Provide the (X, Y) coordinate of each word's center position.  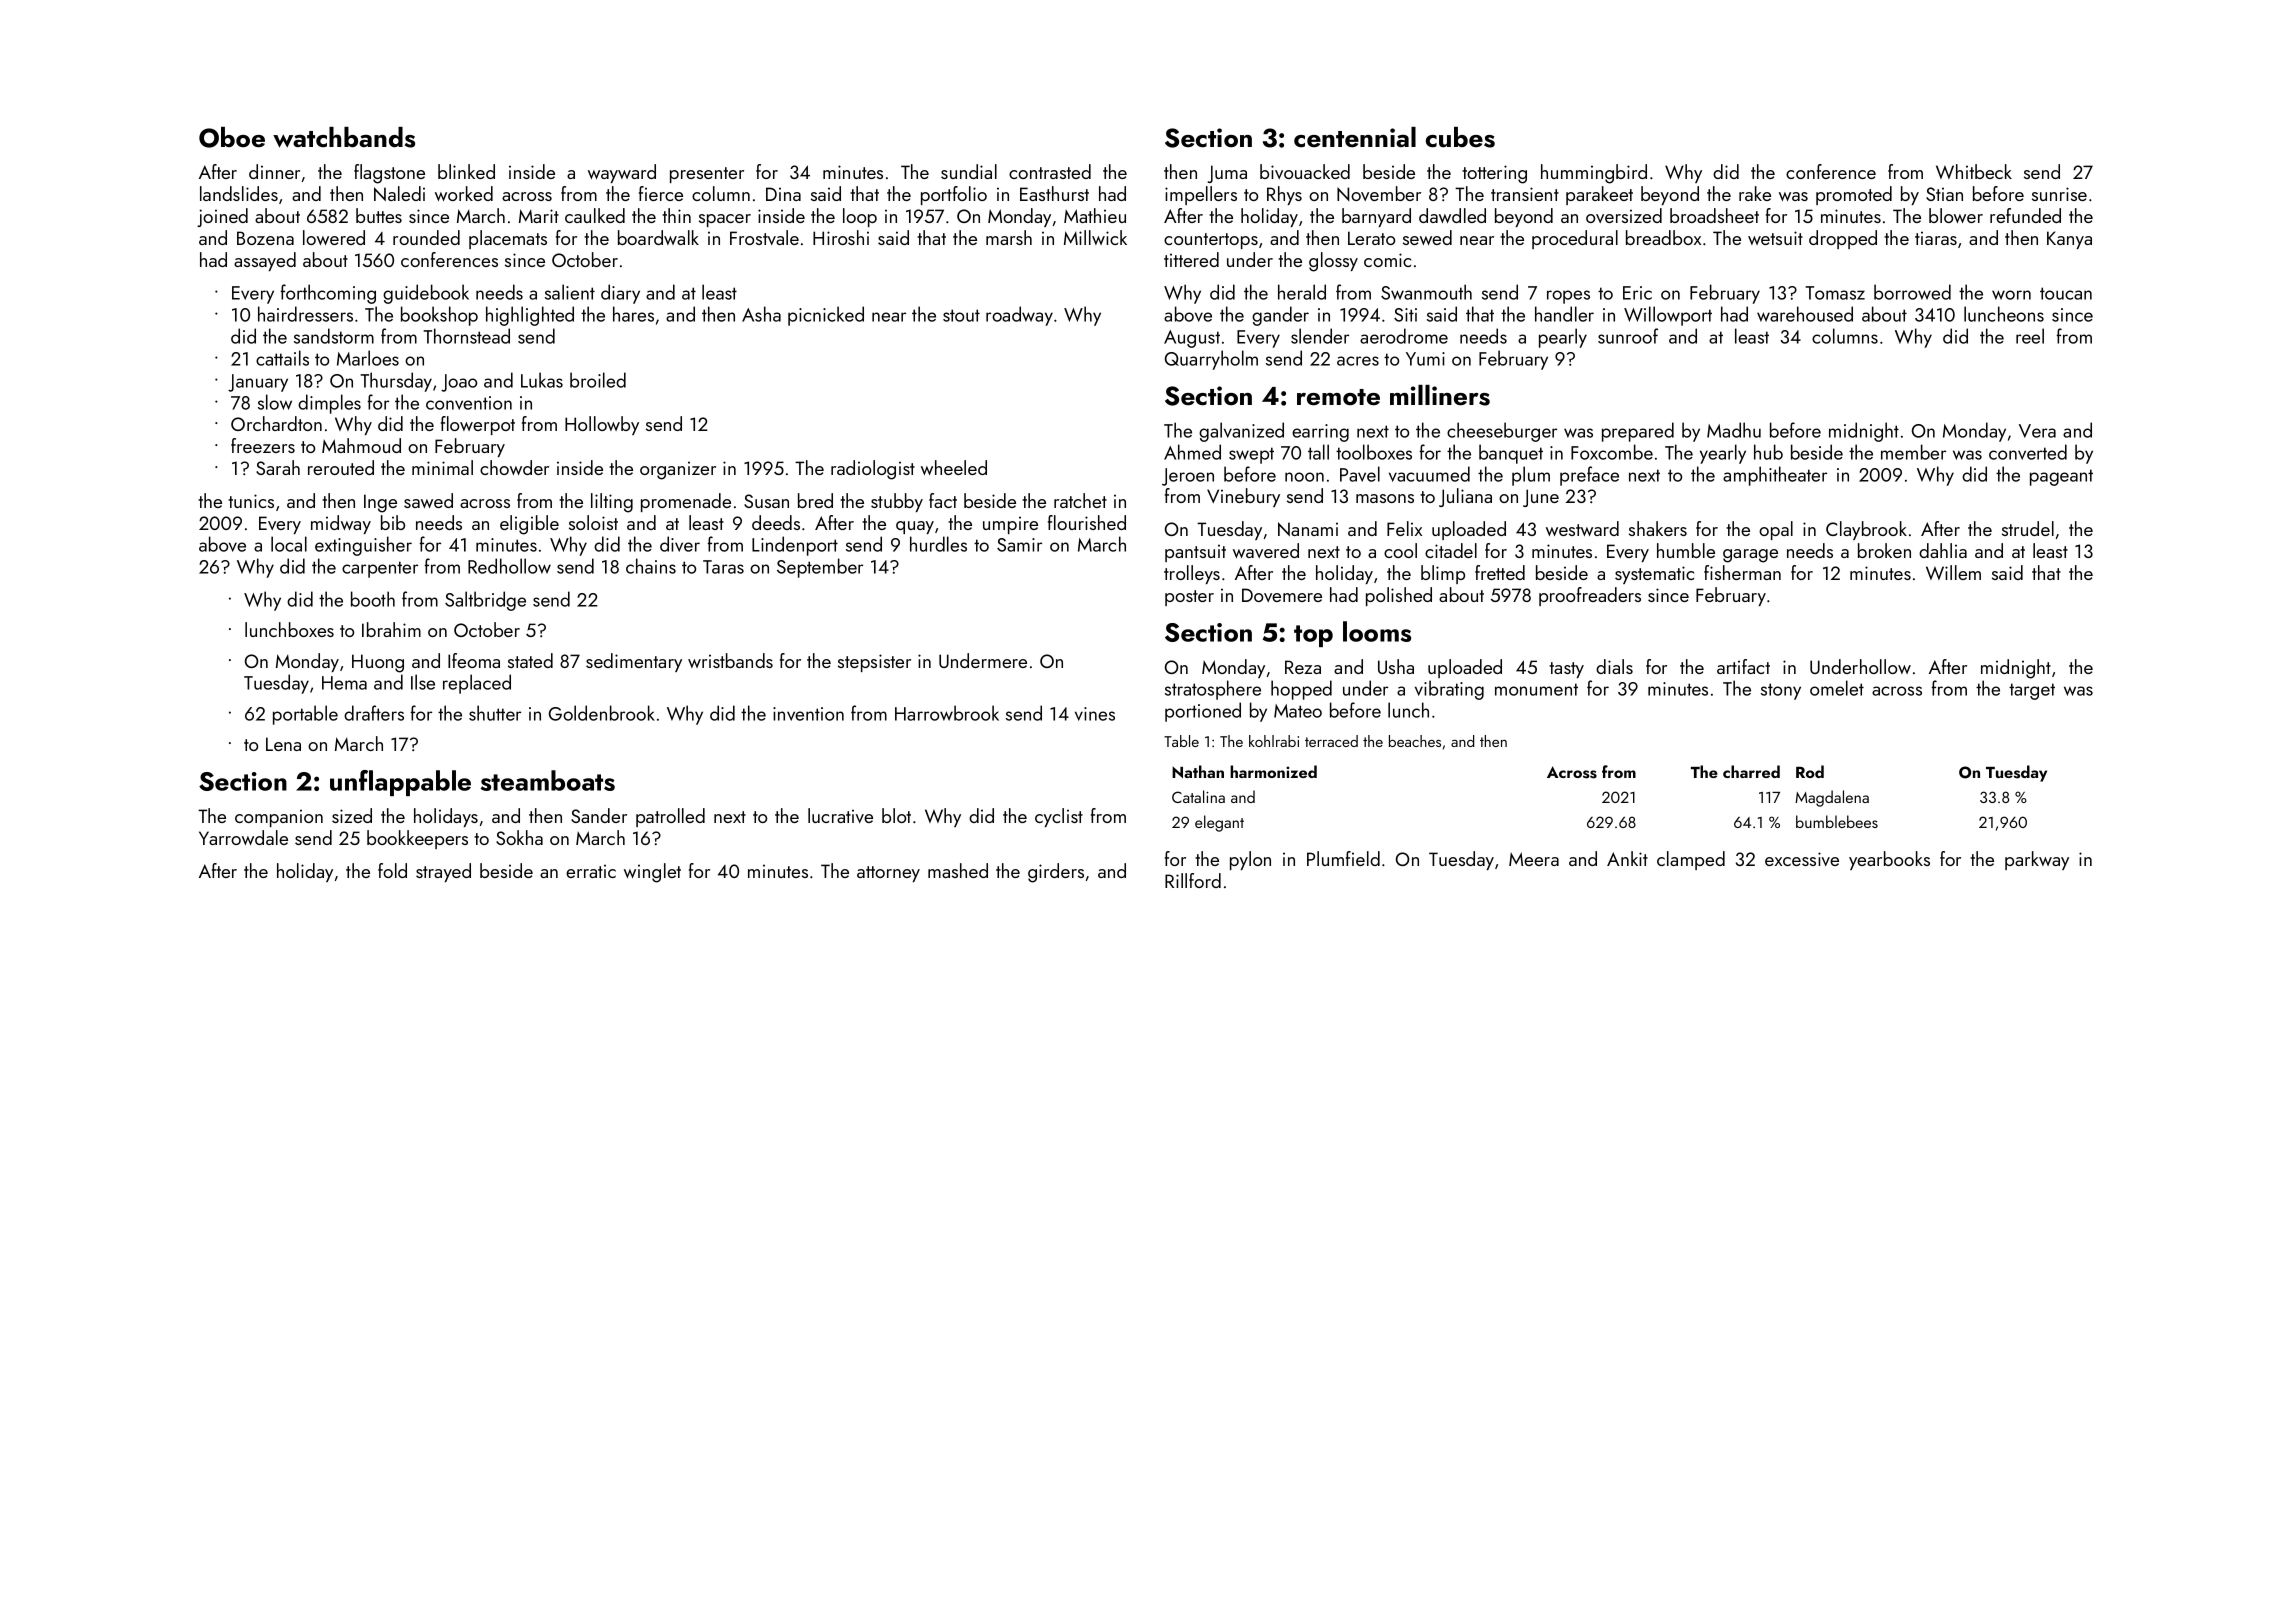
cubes (1460, 137)
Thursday (396, 382)
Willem (1953, 572)
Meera (1534, 859)
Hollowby (602, 425)
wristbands (730, 660)
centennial (1355, 137)
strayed (443, 872)
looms (1377, 631)
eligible (529, 525)
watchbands (344, 137)
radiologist (873, 470)
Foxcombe (1612, 452)
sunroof (1628, 336)
